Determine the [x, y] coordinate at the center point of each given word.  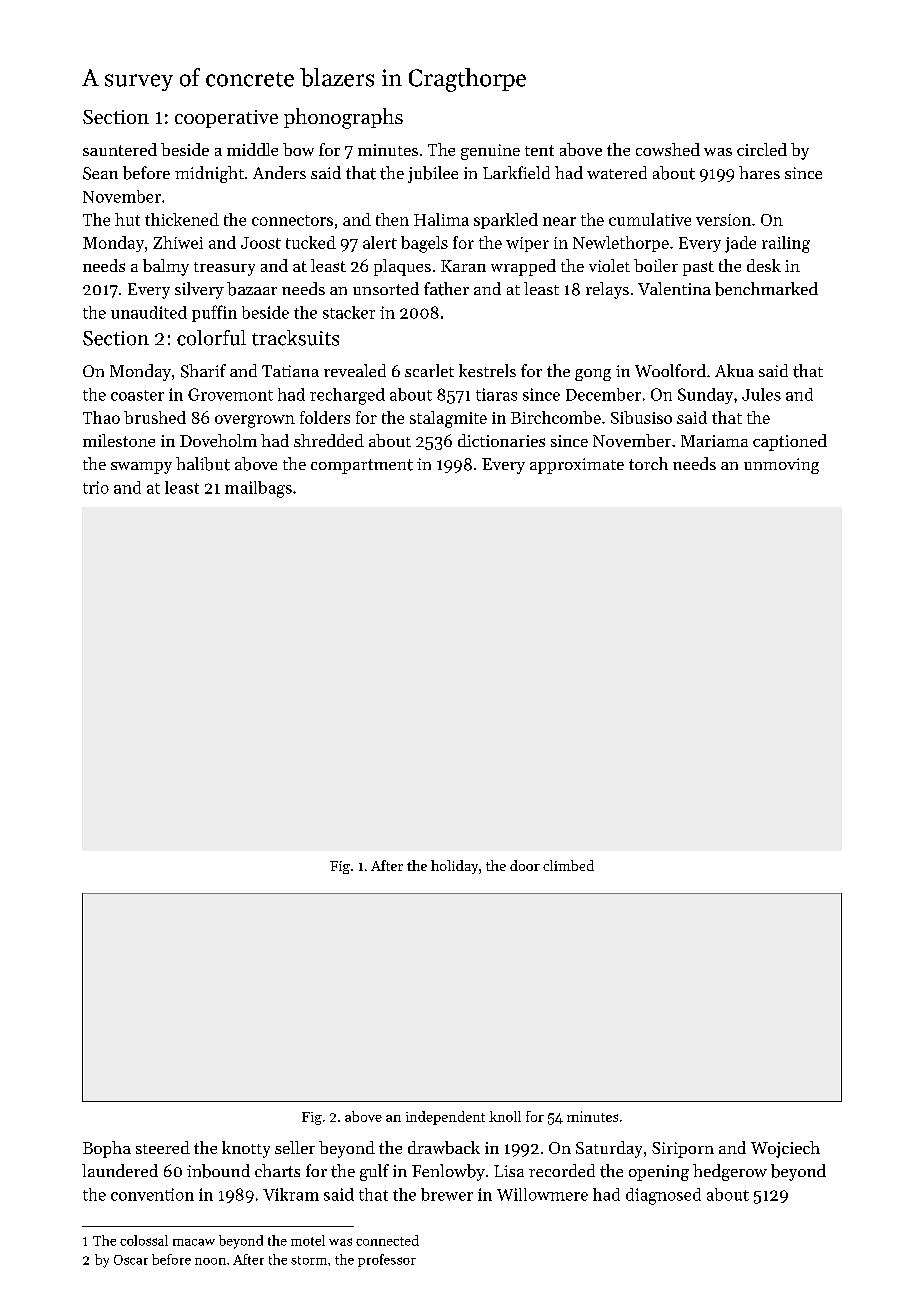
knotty [246, 1149]
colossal [144, 1240]
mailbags [258, 489]
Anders [279, 172]
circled [762, 149]
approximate [577, 466]
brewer [447, 1194]
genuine [490, 152]
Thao [101, 417]
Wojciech [785, 1149]
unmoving [781, 466]
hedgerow [730, 1172]
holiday [454, 867]
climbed [568, 865]
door [525, 865]
